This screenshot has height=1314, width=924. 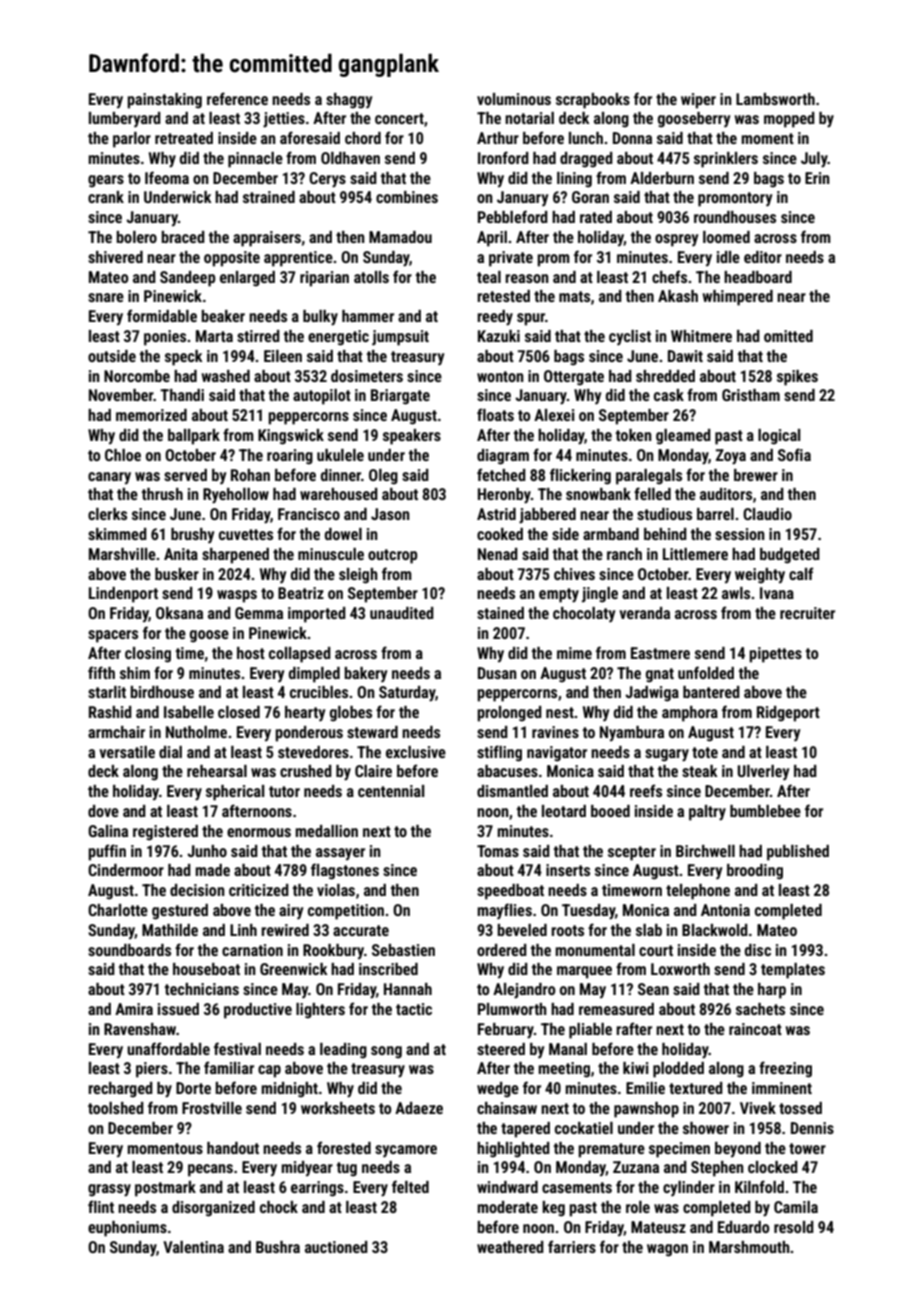 What do you see at coordinates (210, 1170) in the screenshot?
I see `pecans` at bounding box center [210, 1170].
